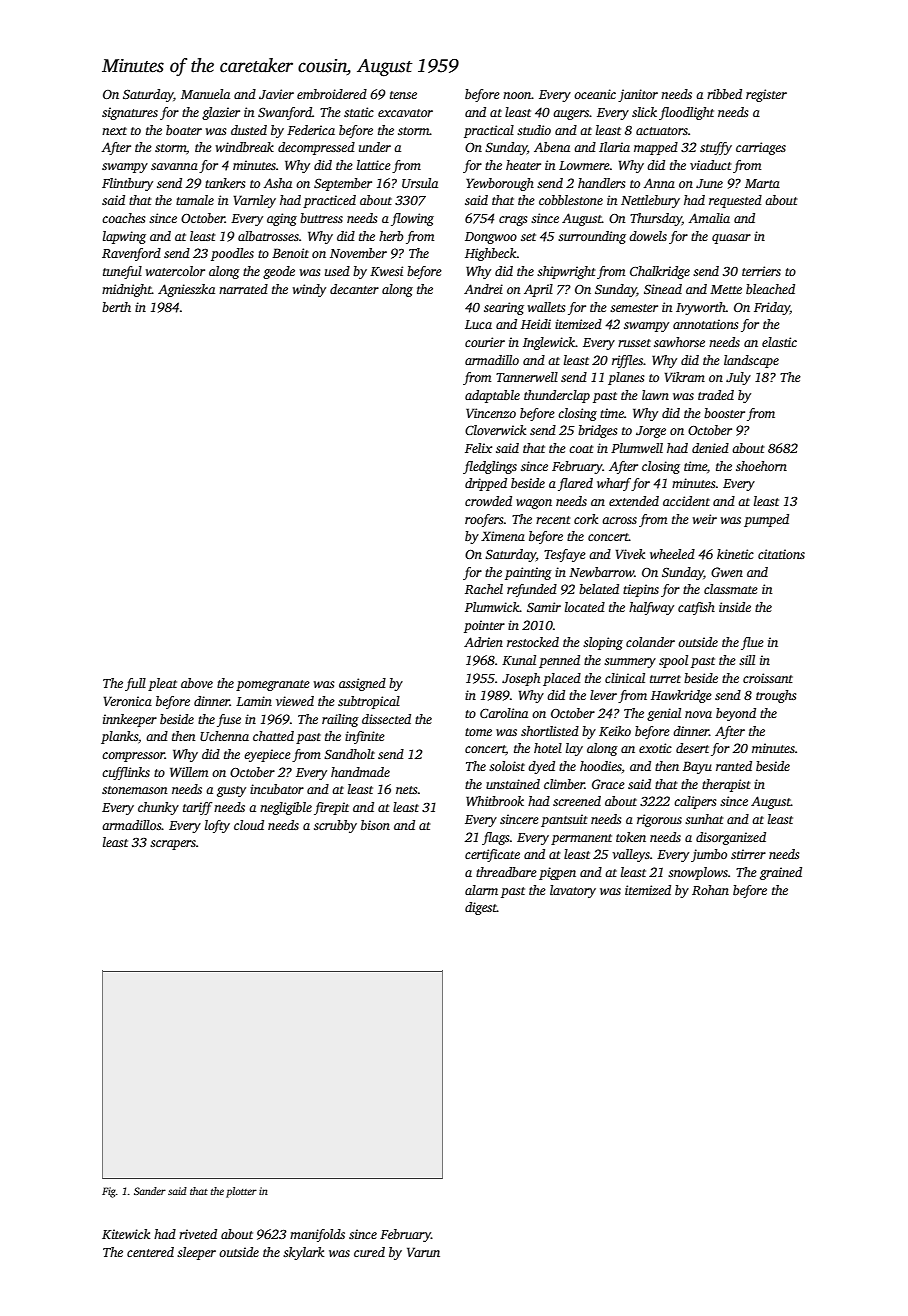 This image has height=1316, width=908. Describe the element at coordinates (109, 1192) in the image. I see `Fig` at that location.
